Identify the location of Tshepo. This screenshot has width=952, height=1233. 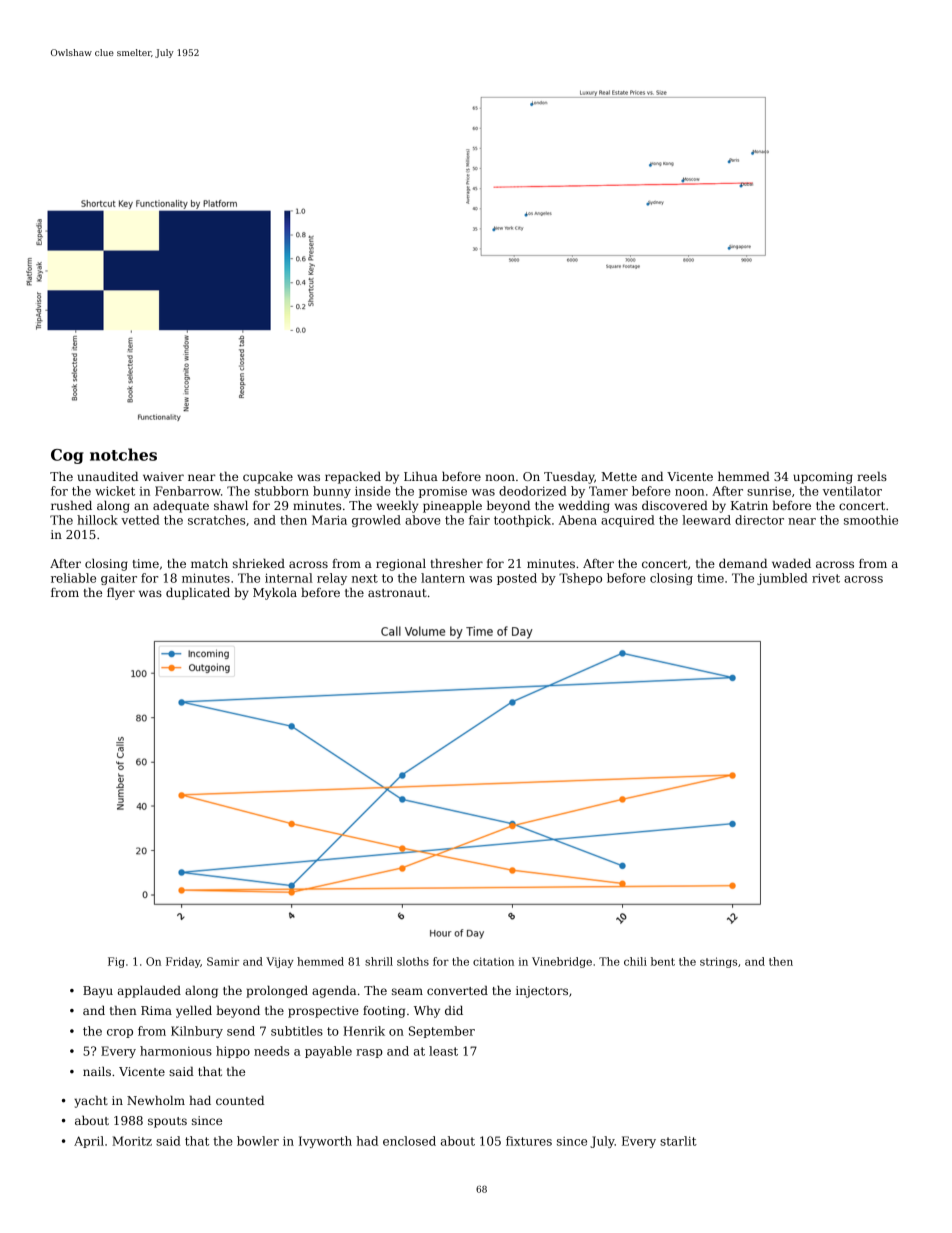
(580, 579).
